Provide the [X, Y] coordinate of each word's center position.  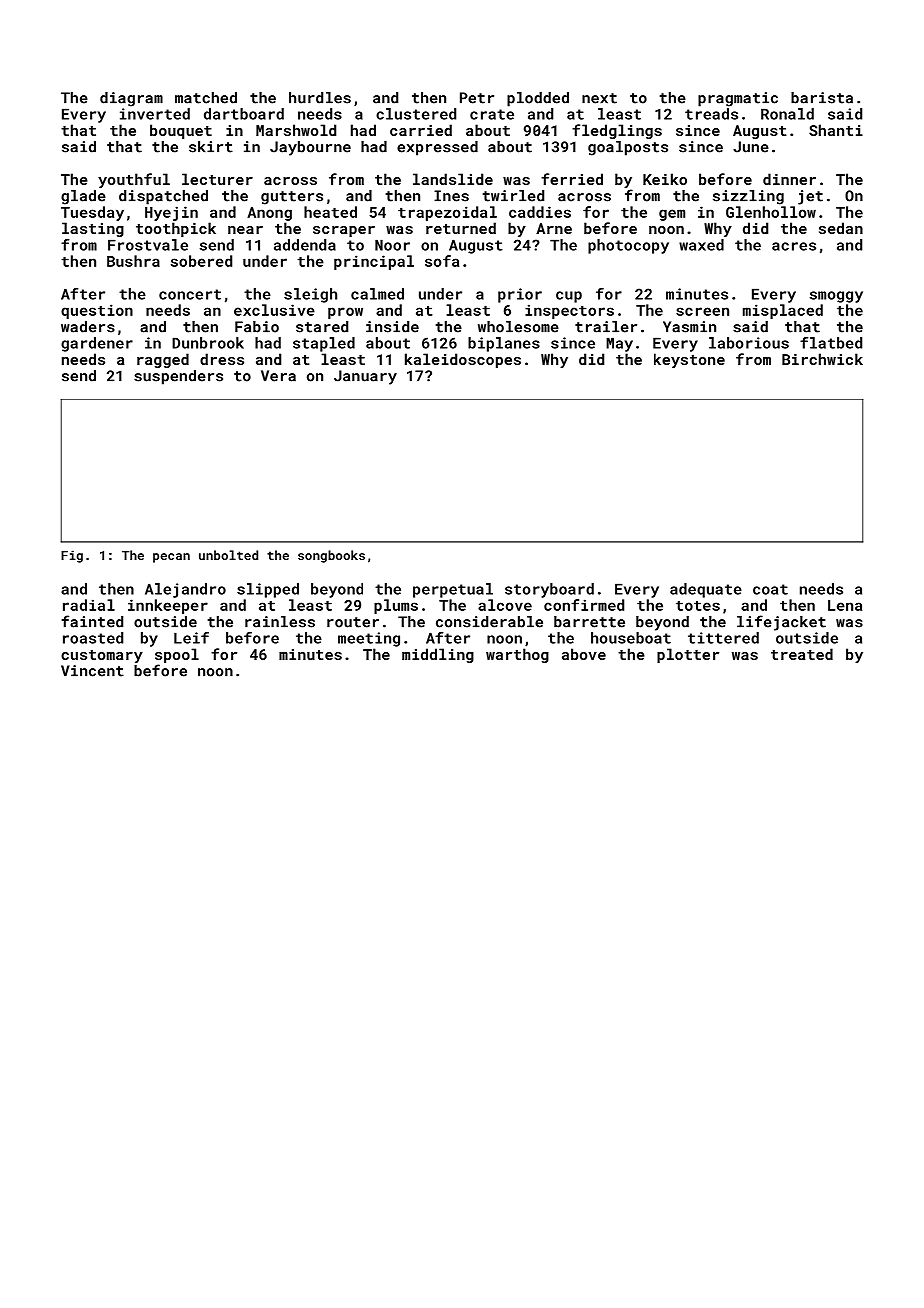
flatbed [831, 343]
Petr [477, 98]
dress [222, 359]
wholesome [518, 327]
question [97, 311]
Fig [72, 556]
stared [322, 327]
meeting [369, 639]
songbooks [331, 556]
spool [177, 655]
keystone [689, 360]
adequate [706, 590]
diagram [131, 99]
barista [822, 98]
